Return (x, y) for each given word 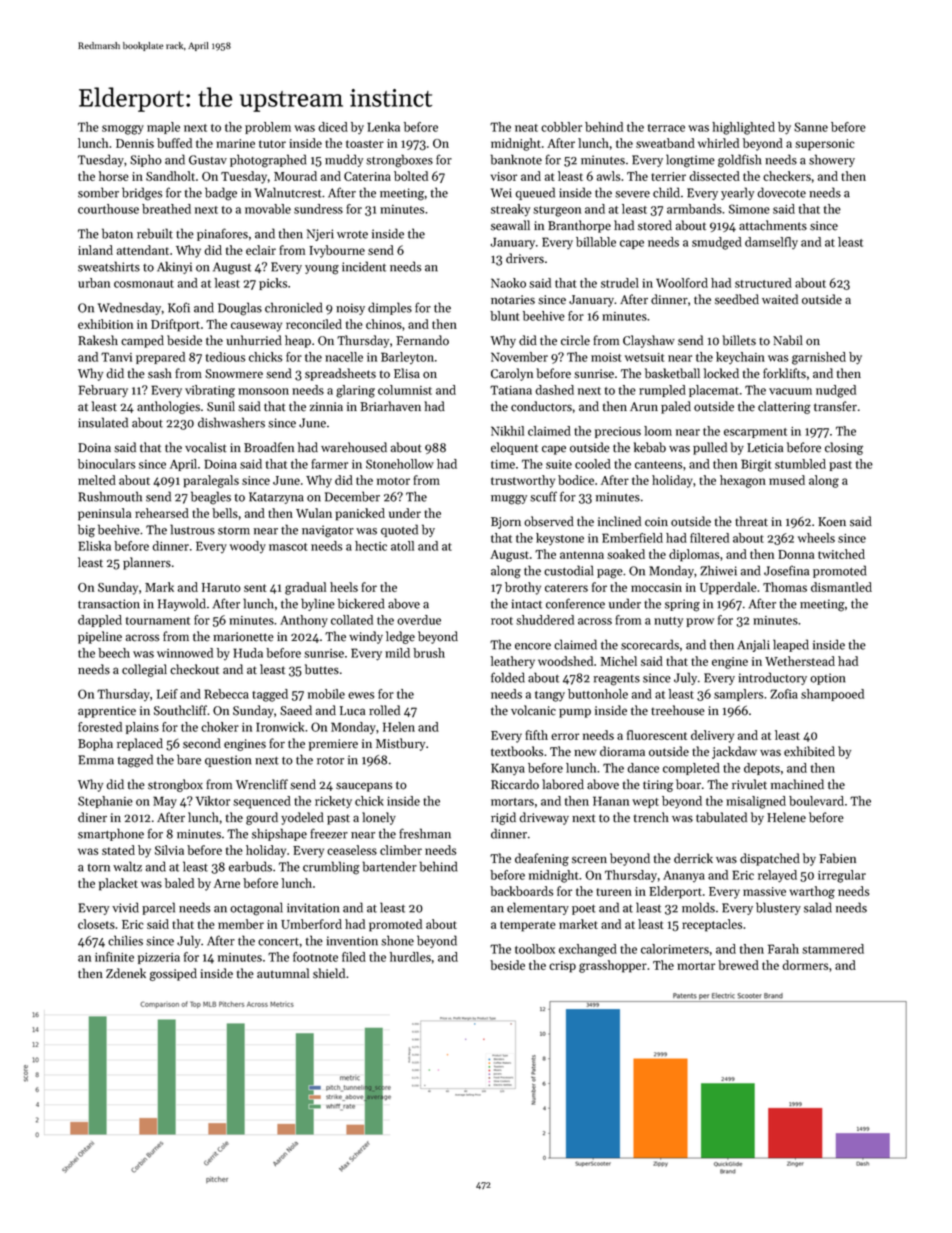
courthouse (108, 209)
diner (92, 817)
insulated (103, 422)
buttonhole (598, 694)
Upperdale (728, 588)
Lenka (383, 127)
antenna (582, 555)
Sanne (811, 127)
